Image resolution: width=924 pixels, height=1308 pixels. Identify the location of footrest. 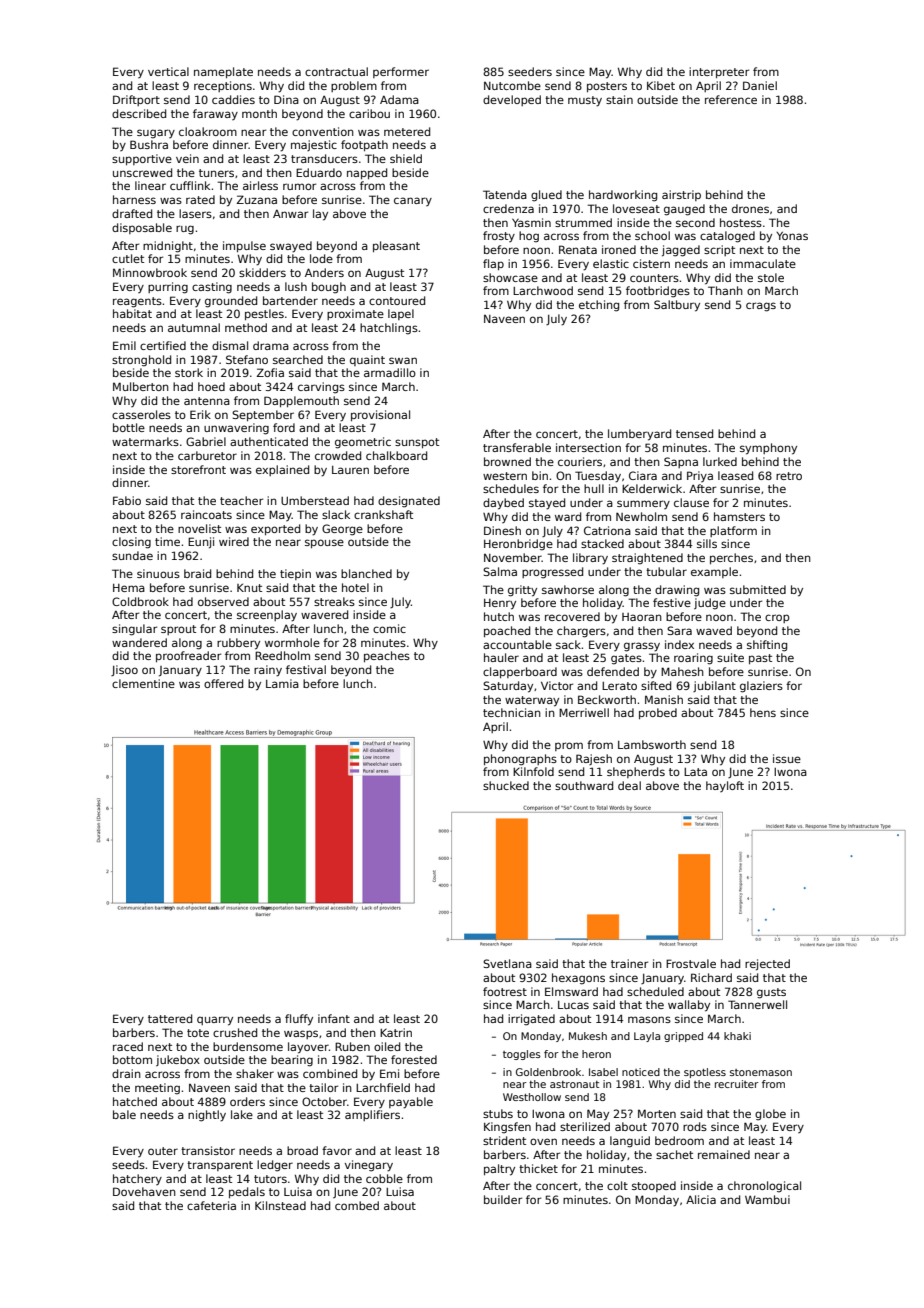
(505, 991).
